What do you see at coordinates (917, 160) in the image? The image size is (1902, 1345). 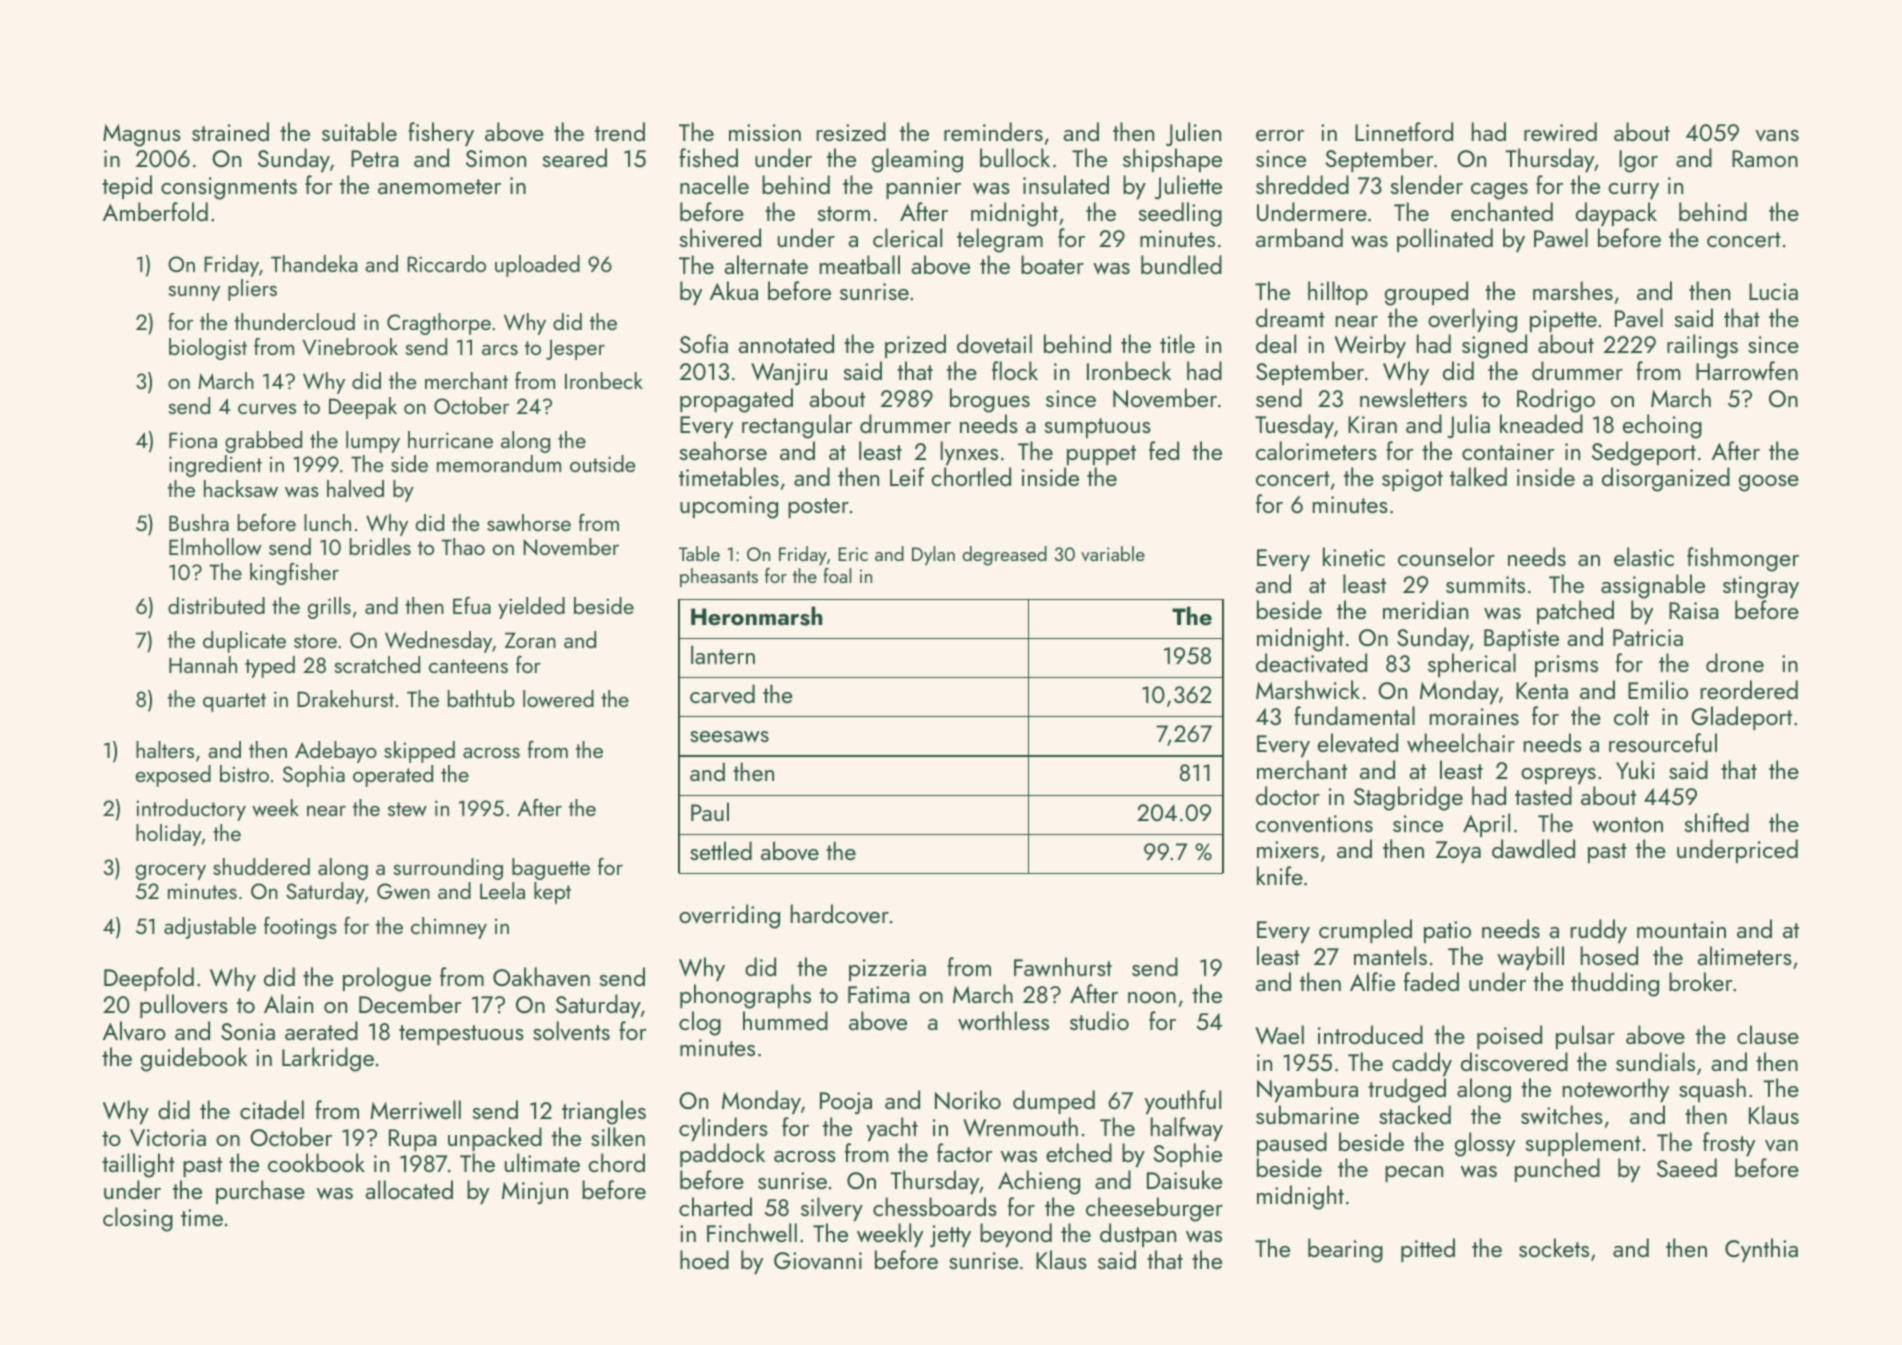 I see `gleaming` at bounding box center [917, 160].
